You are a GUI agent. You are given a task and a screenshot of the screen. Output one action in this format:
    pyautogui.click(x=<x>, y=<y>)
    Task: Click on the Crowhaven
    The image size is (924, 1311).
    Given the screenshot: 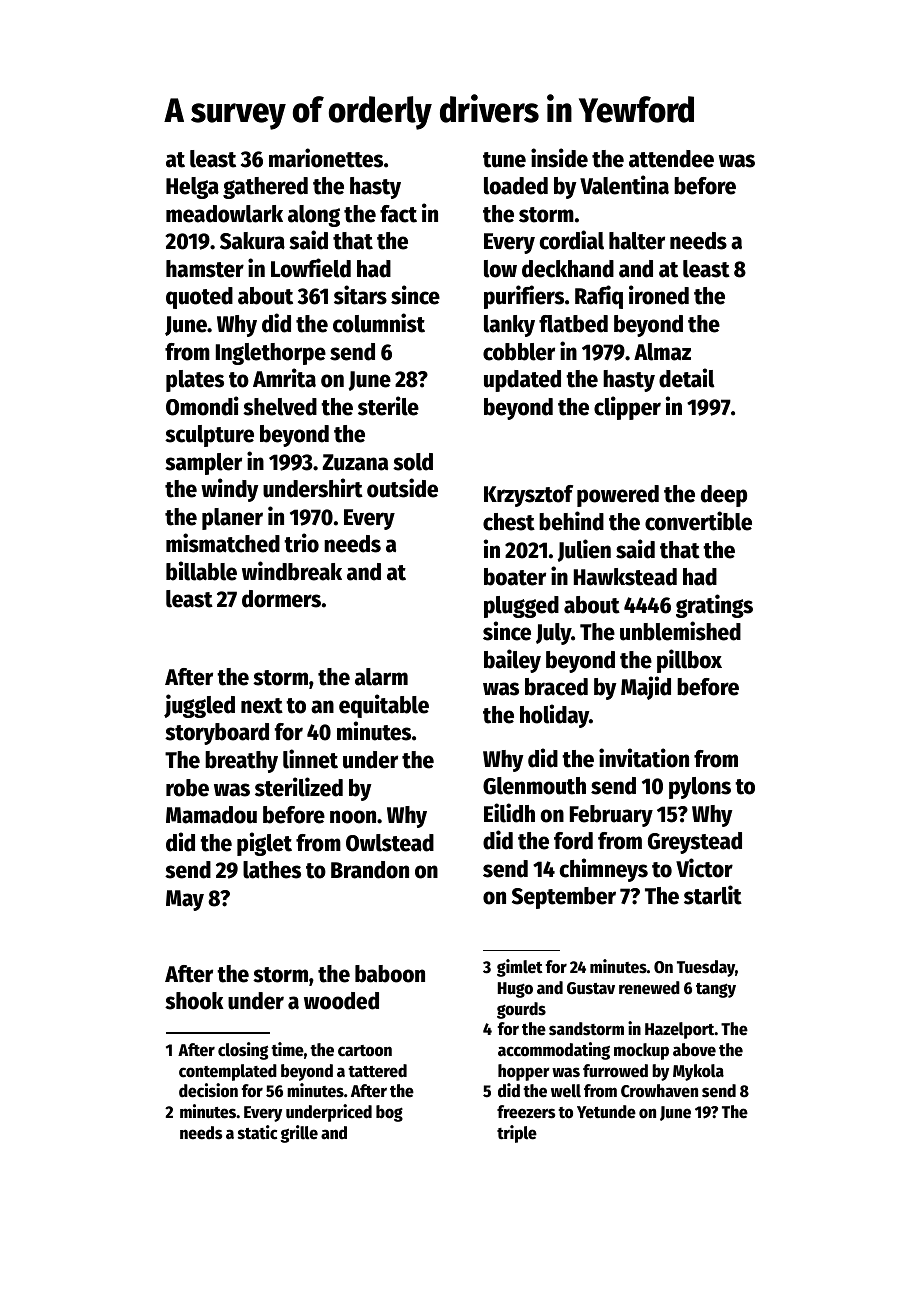 What is the action you would take?
    pyautogui.click(x=659, y=1091)
